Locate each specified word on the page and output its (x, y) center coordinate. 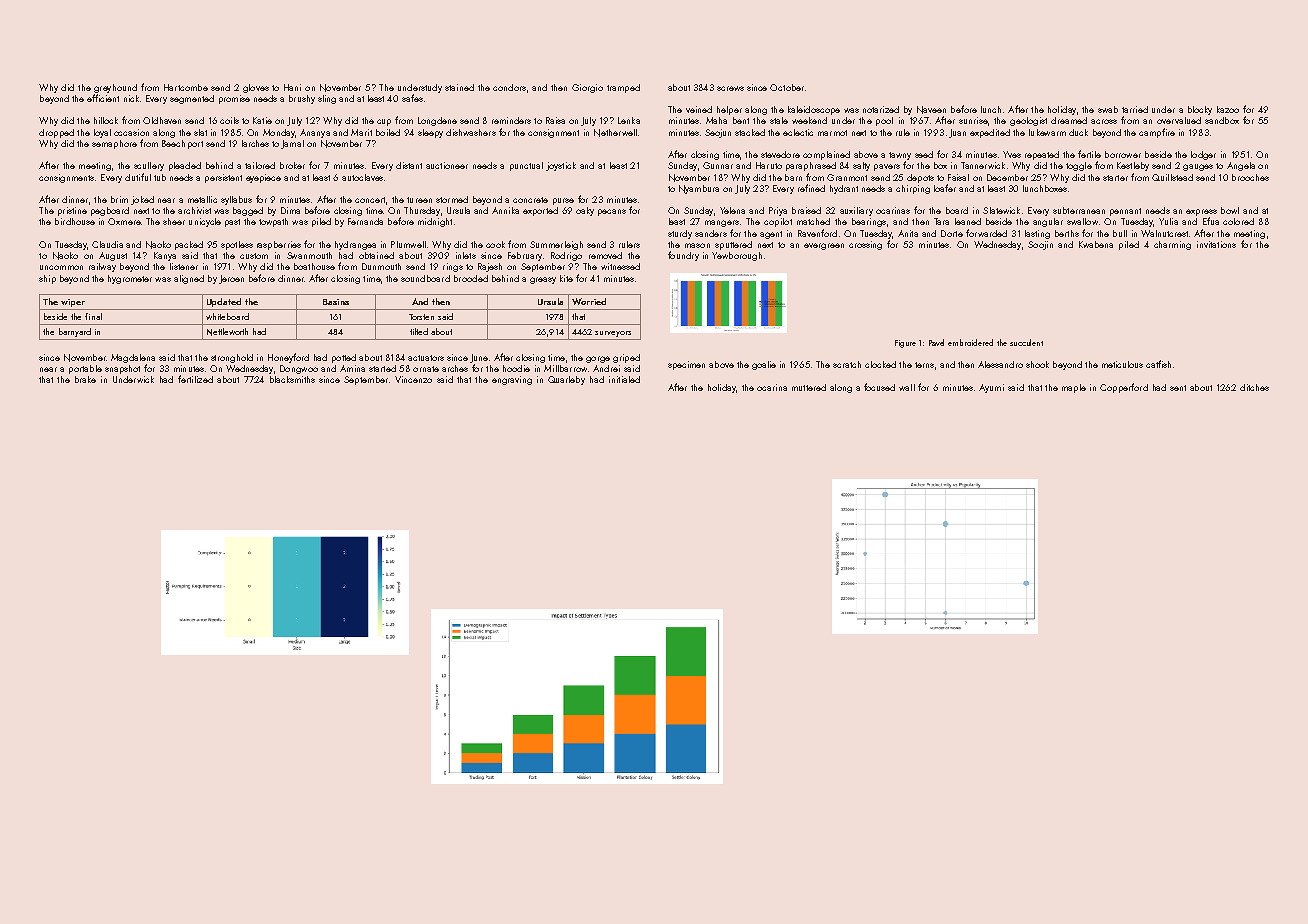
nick (131, 98)
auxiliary (856, 211)
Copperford (1124, 388)
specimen (686, 365)
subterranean (1079, 210)
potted (344, 358)
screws (730, 88)
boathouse (314, 266)
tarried (1135, 109)
